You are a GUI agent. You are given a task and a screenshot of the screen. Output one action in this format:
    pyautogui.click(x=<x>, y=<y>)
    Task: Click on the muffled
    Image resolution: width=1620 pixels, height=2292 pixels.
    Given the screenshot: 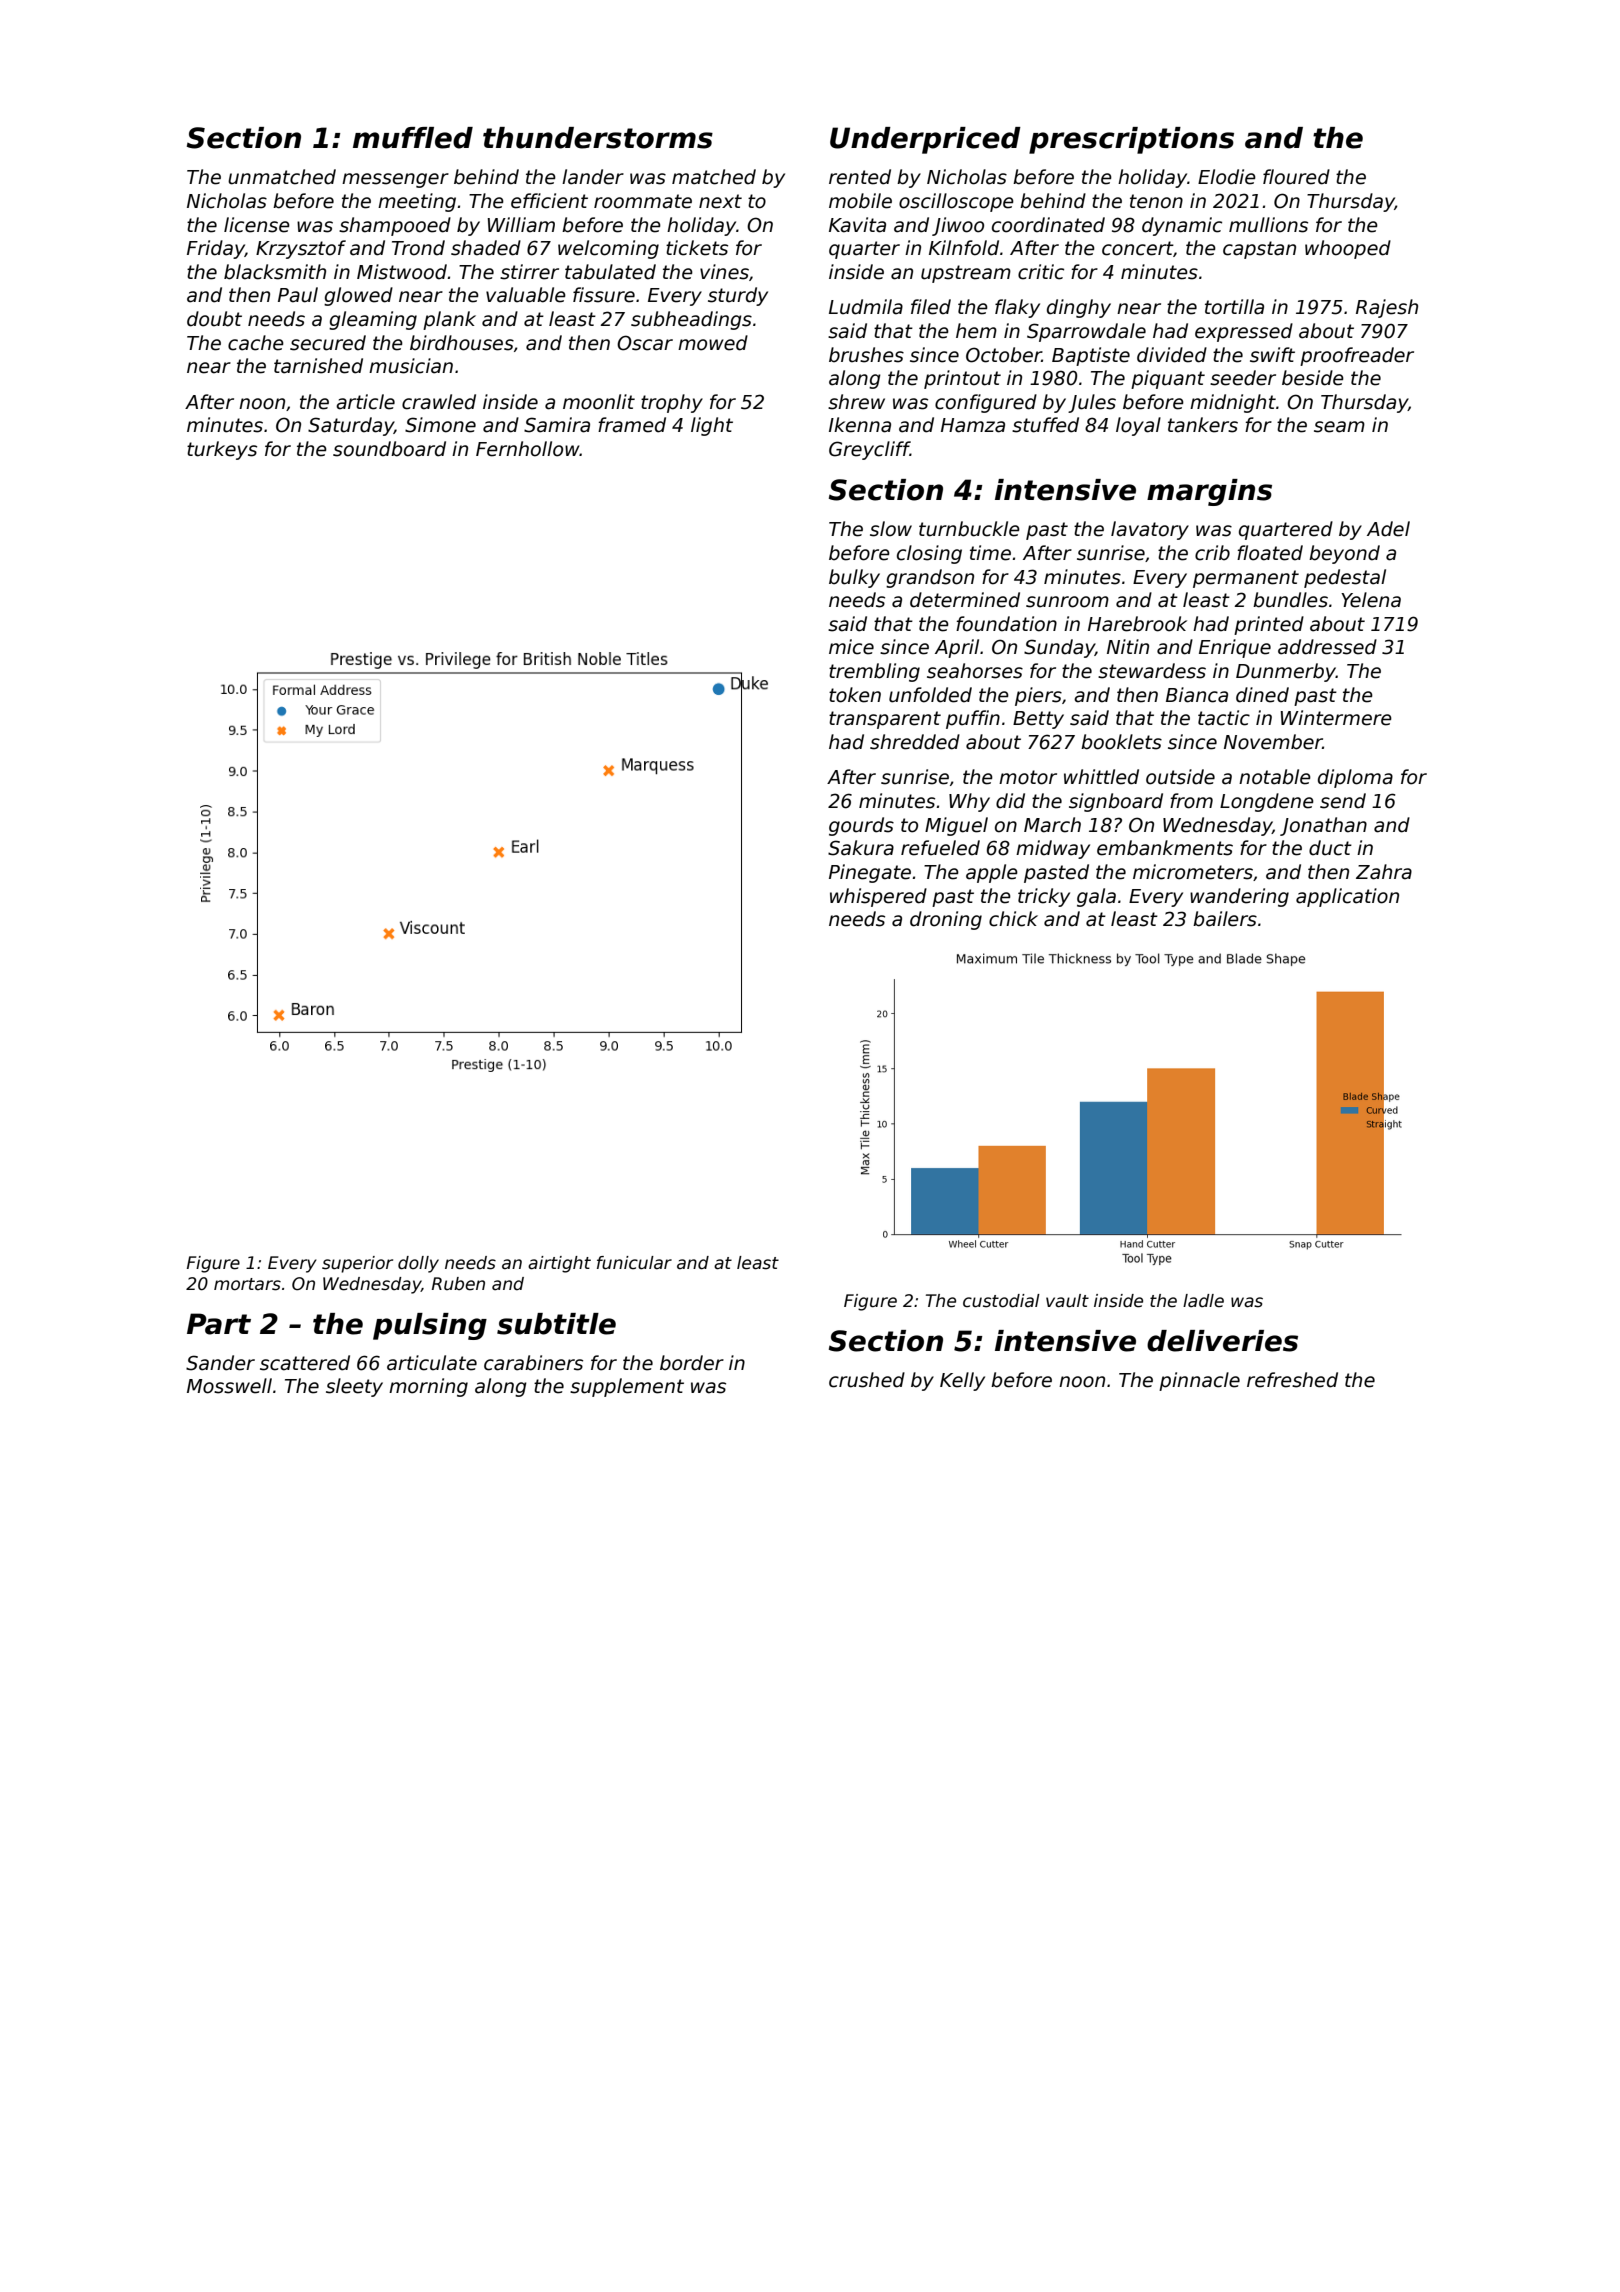 What is the action you would take?
    pyautogui.click(x=413, y=138)
